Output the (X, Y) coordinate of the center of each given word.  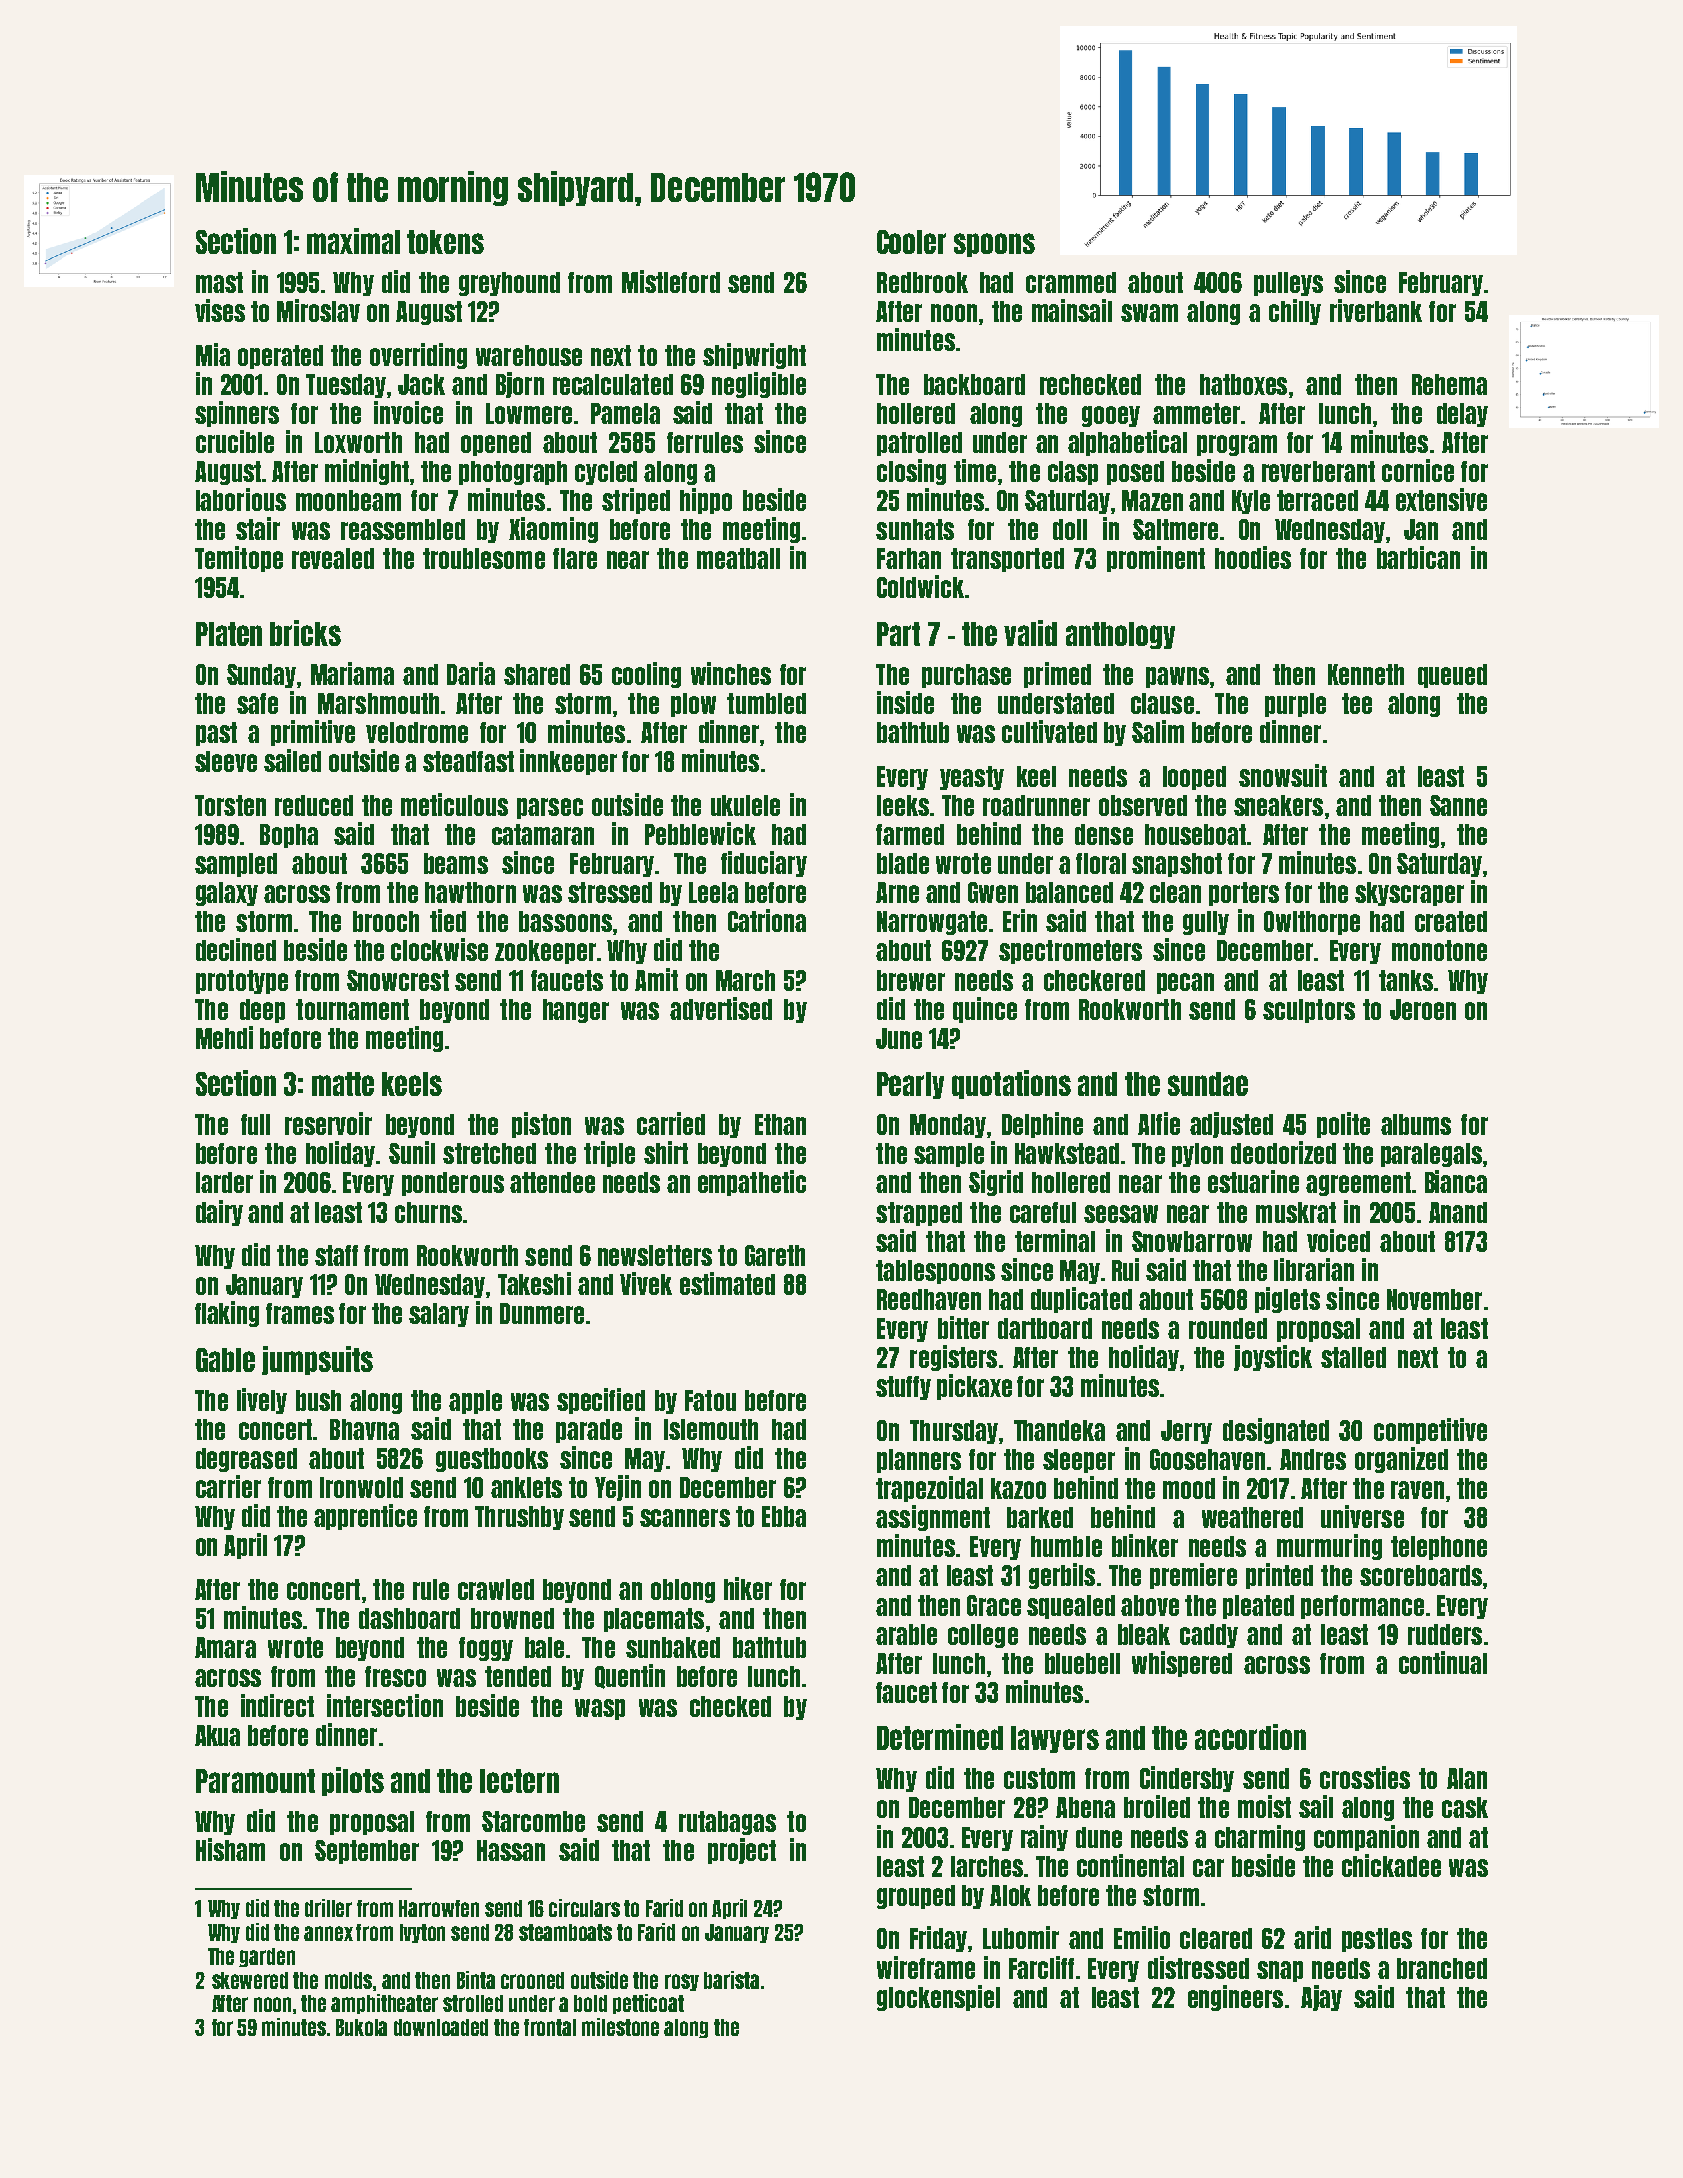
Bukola (361, 2027)
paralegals (1431, 1155)
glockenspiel (938, 1998)
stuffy (903, 1388)
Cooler (911, 242)
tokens (445, 242)
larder (224, 1182)
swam (1149, 313)
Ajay (1321, 1998)
